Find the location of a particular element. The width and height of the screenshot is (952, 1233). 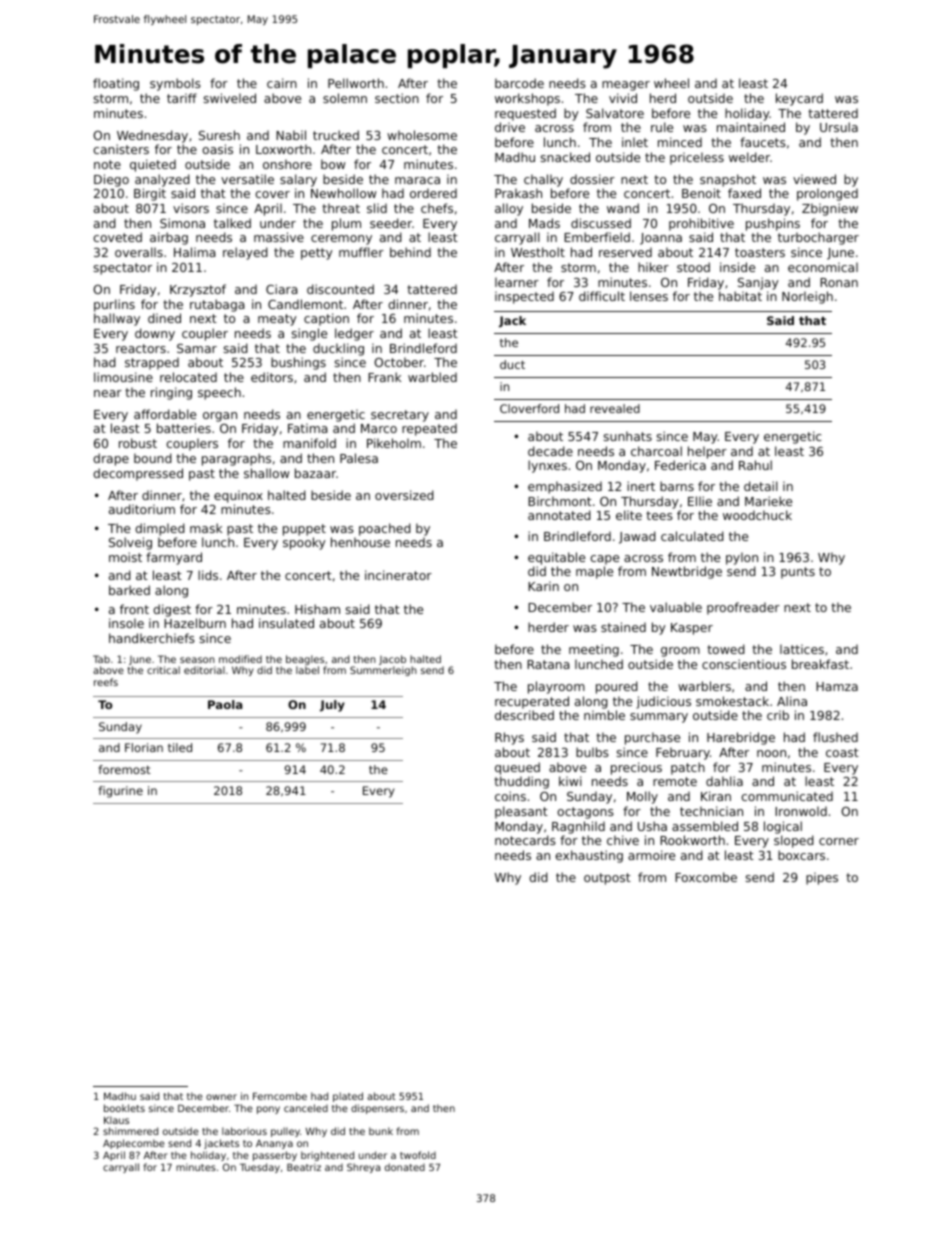

donated is located at coordinates (405, 1167).
